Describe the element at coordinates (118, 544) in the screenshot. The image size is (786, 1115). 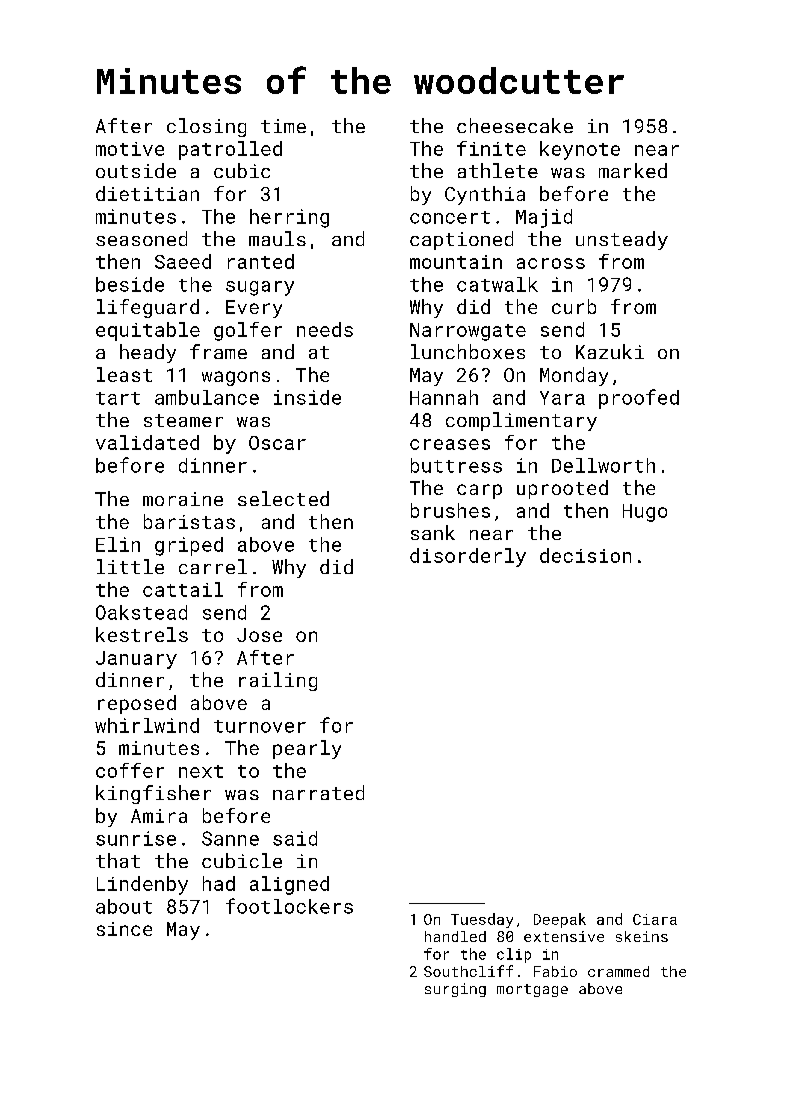
I see `Elin` at that location.
